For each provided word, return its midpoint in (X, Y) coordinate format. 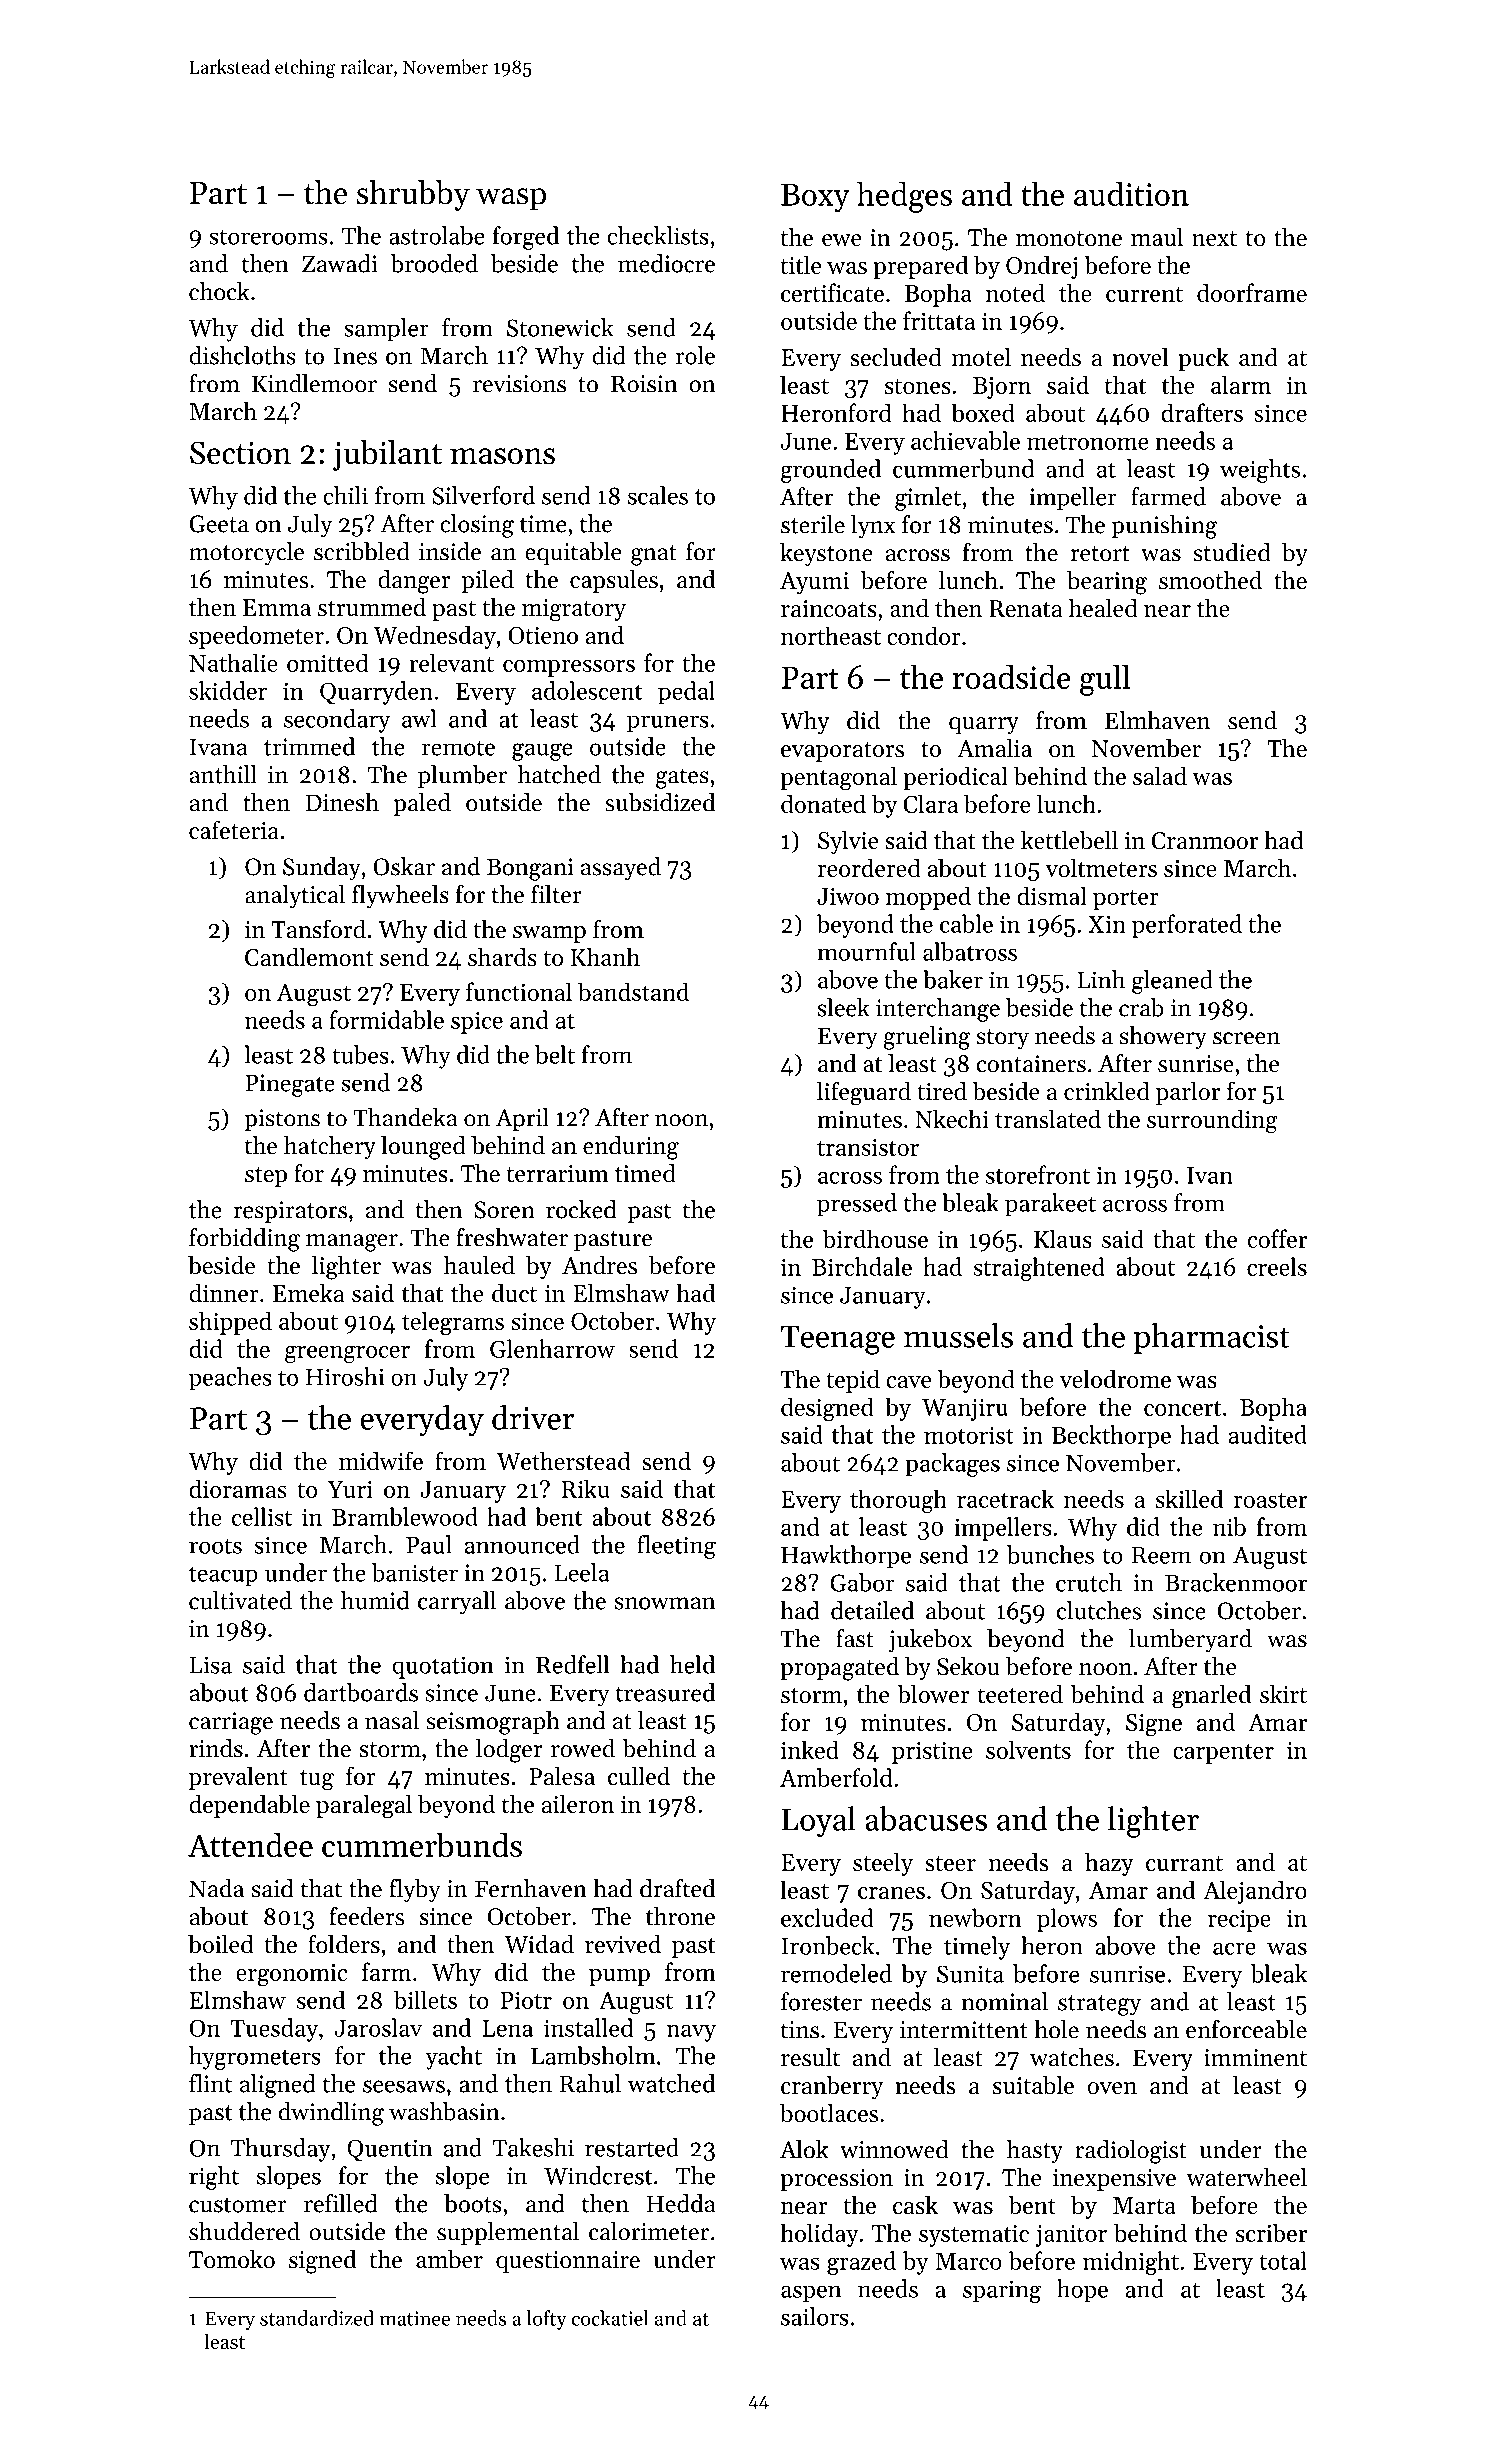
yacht (453, 2058)
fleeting (676, 1547)
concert (1182, 1408)
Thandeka (405, 1117)
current (1144, 294)
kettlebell (1069, 840)
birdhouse (875, 1238)
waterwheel (1246, 2177)
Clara (930, 803)
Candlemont (309, 956)
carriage (231, 1723)
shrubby (413, 195)
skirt (1283, 1694)
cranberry (832, 2087)
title (801, 264)
